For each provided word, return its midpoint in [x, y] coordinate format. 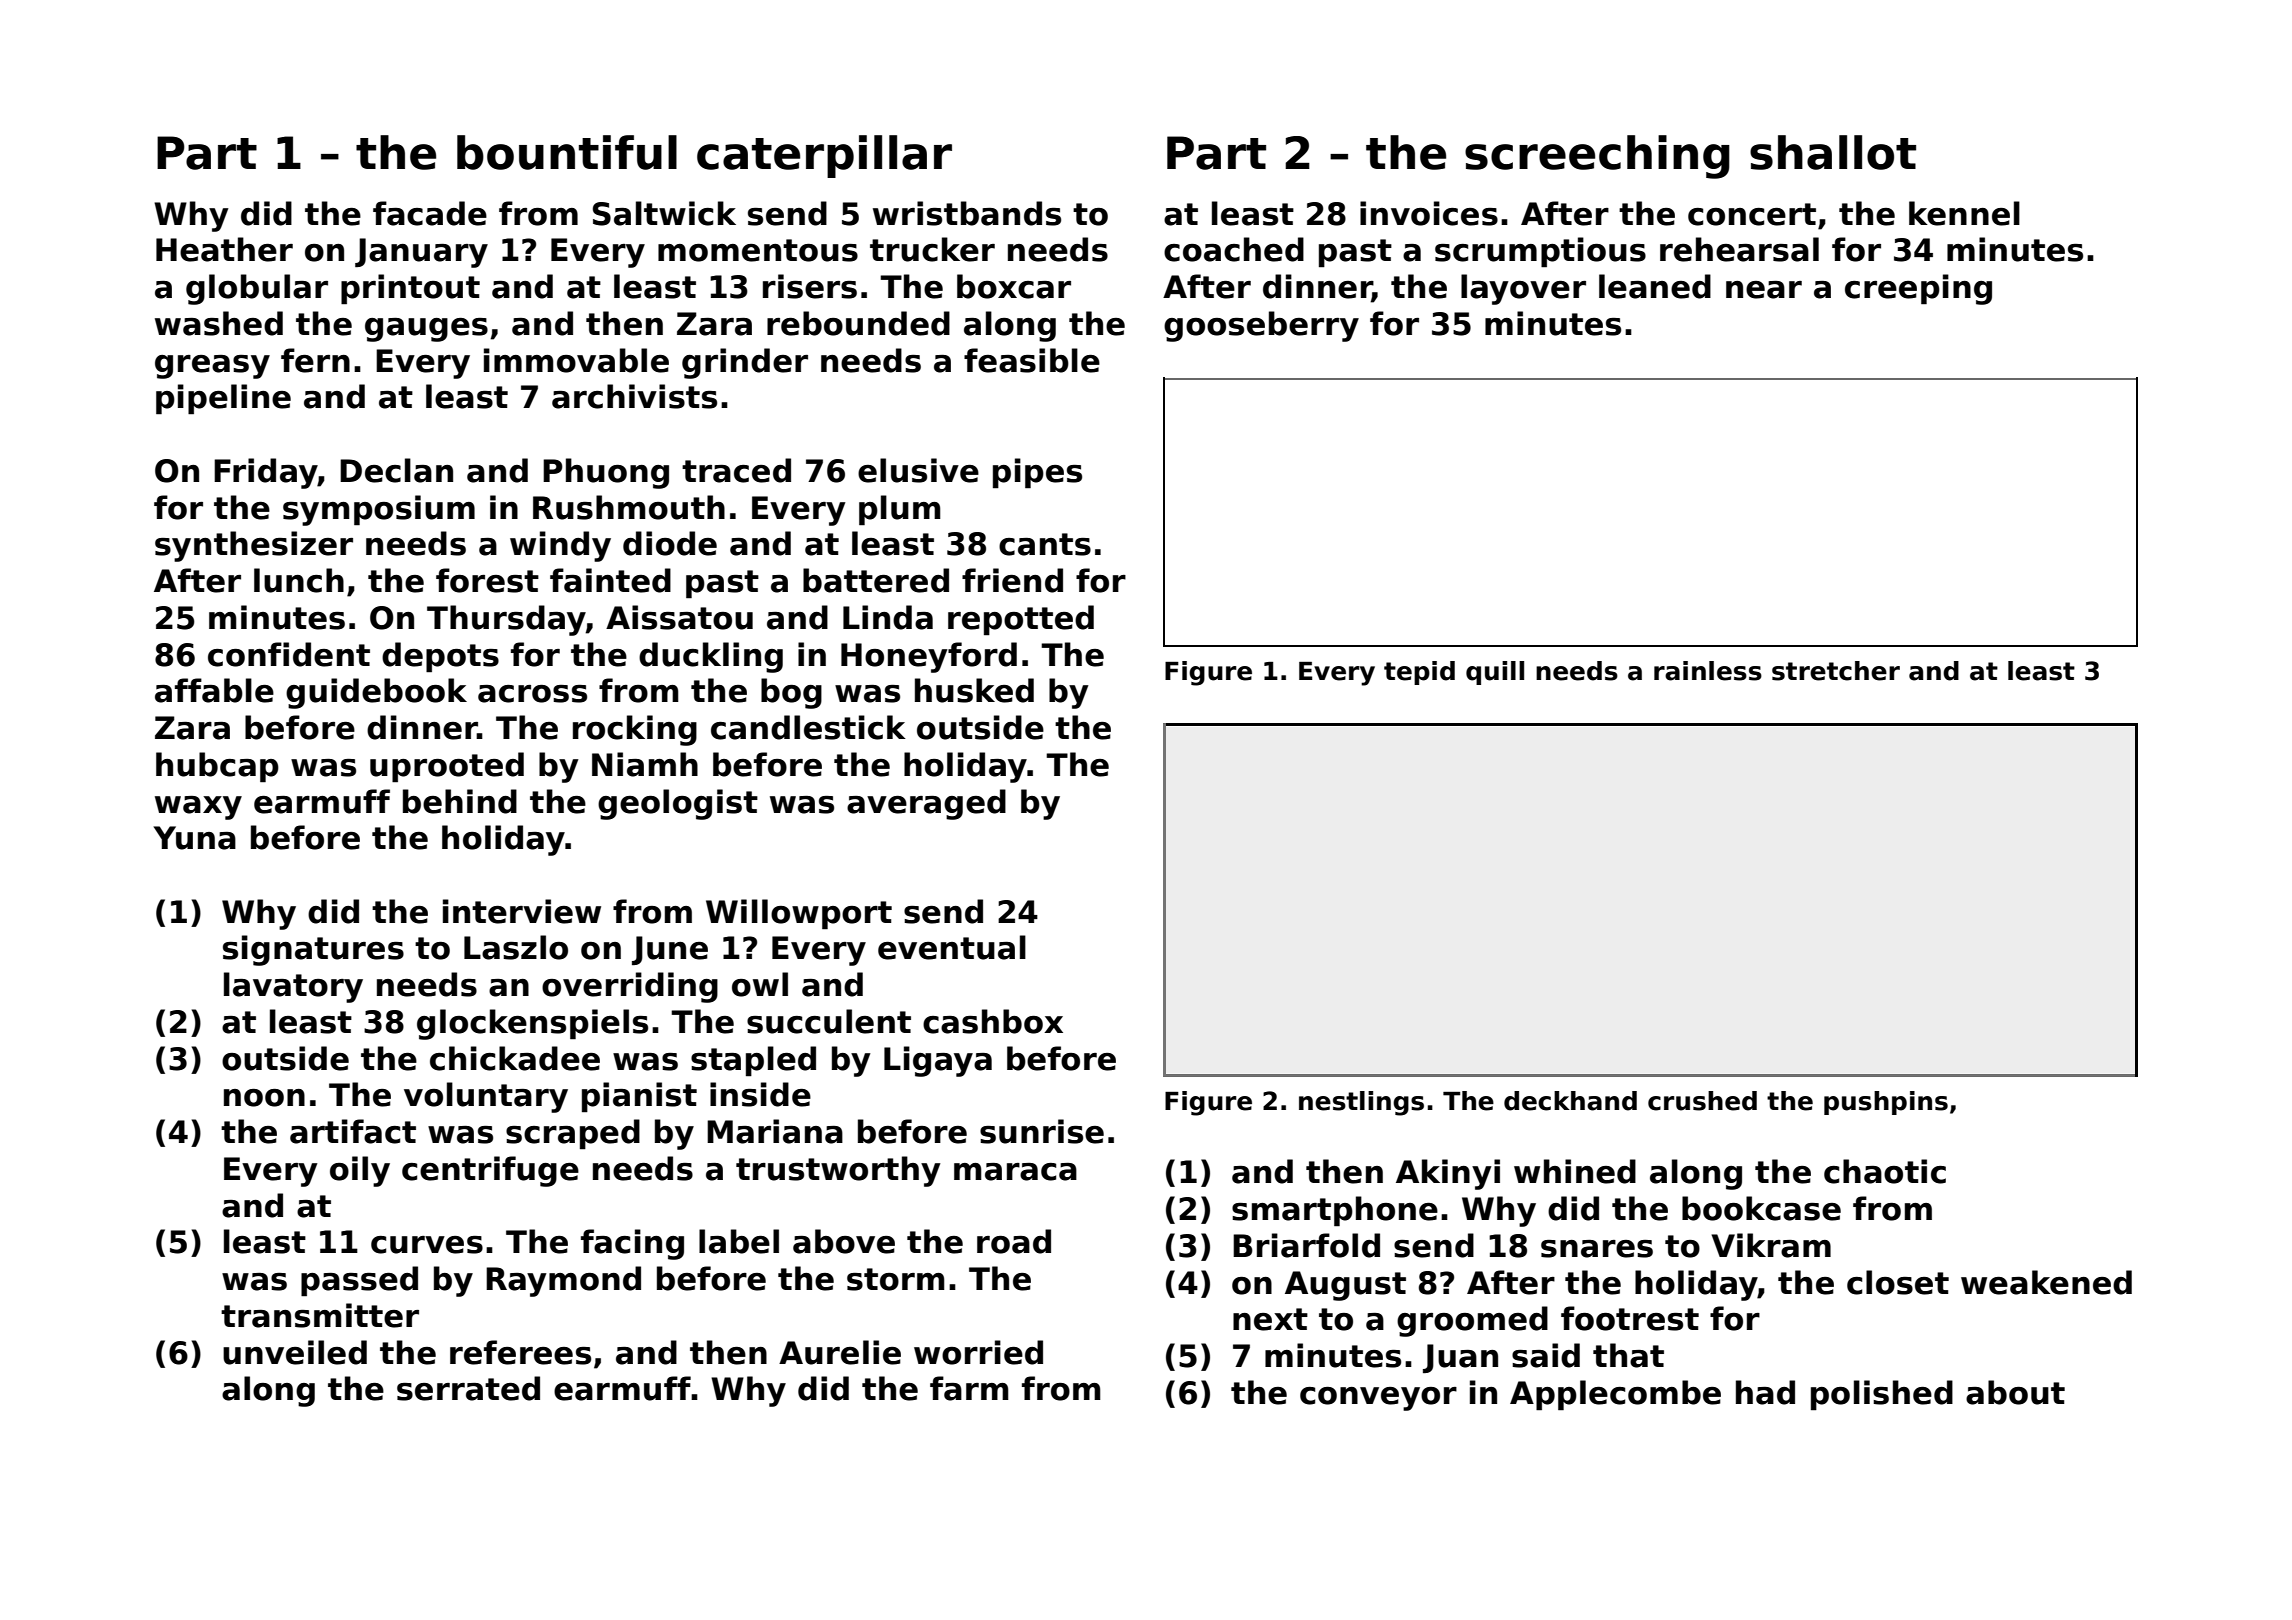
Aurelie [840, 1352]
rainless [1708, 671]
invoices [1429, 213]
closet [1898, 1282]
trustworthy [838, 1171]
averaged [926, 804]
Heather [224, 249]
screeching [1597, 157]
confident [289, 654]
